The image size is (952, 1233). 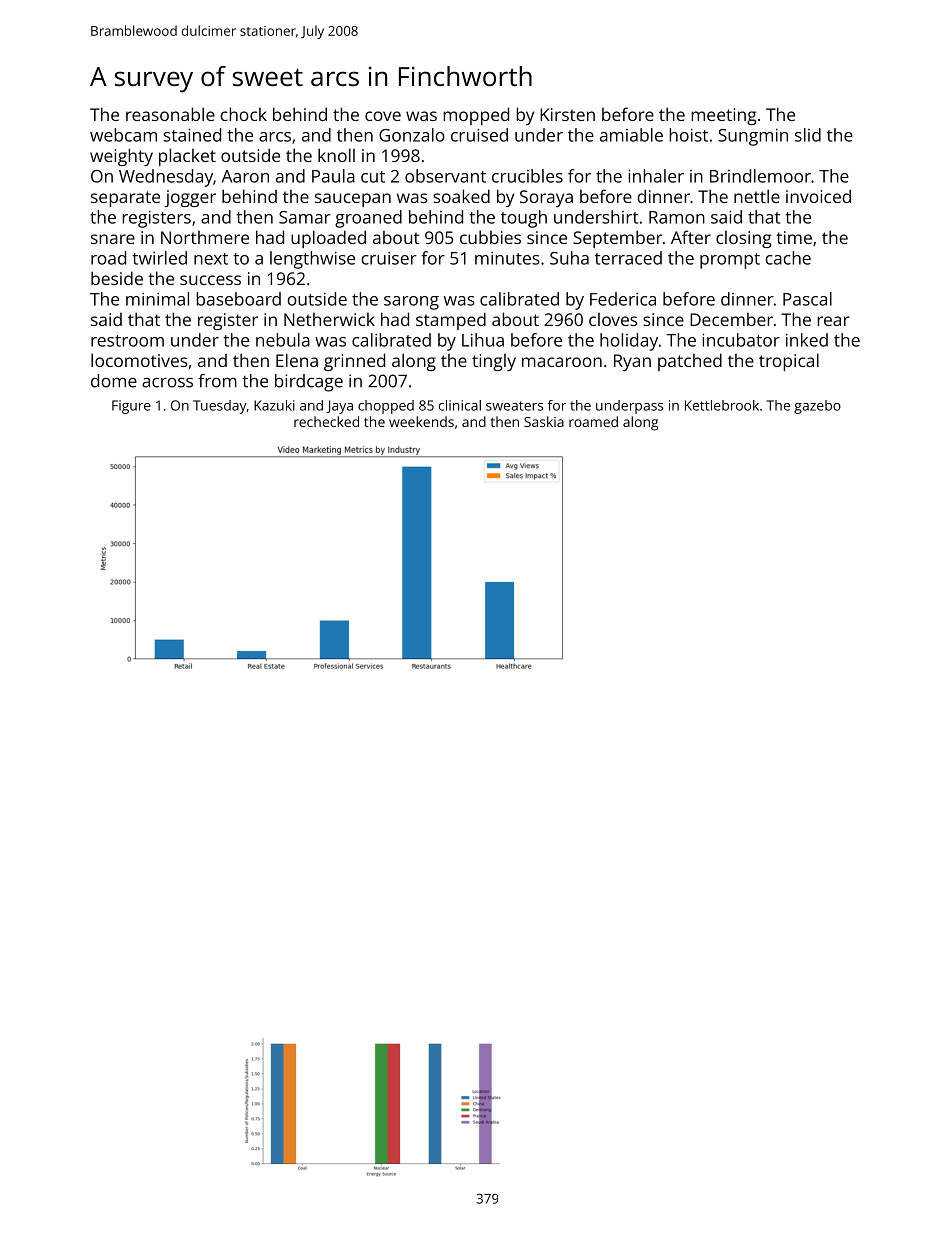 I want to click on groaned, so click(x=368, y=219).
